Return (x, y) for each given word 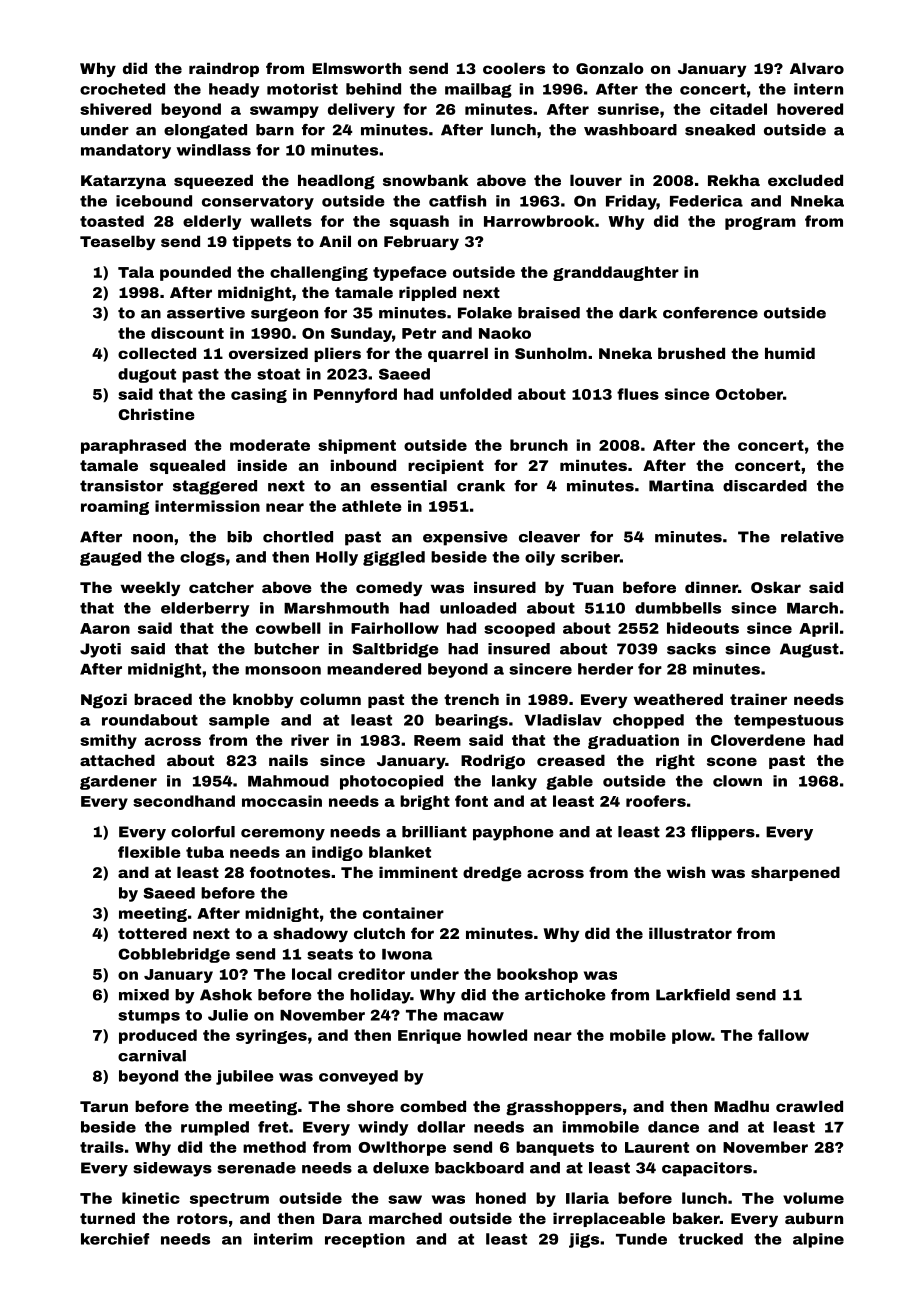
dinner (711, 587)
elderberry (205, 609)
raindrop (224, 69)
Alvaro (817, 68)
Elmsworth (356, 68)
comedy (389, 588)
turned (107, 1218)
